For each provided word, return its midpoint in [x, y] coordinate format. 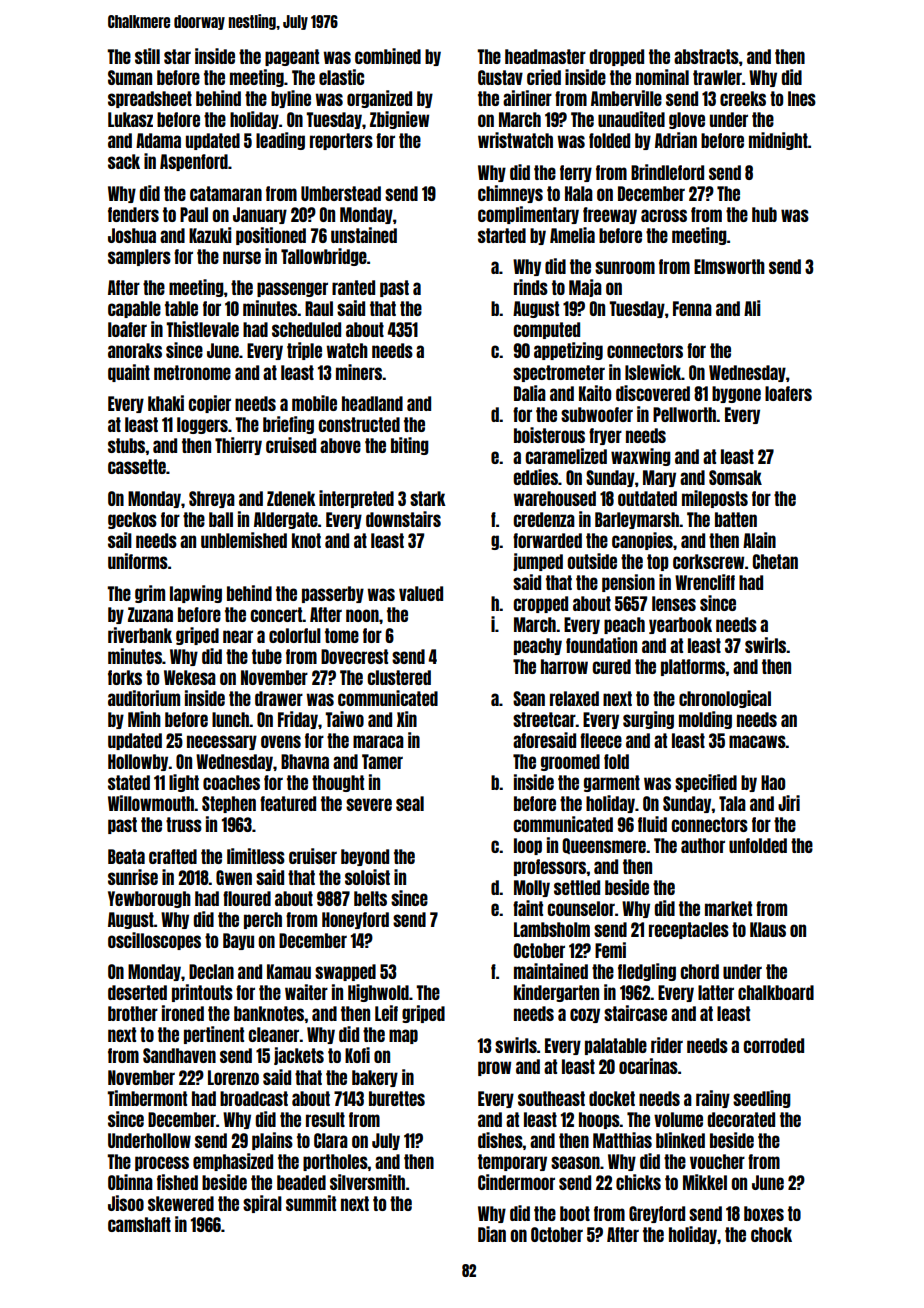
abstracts [706, 56]
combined [388, 56]
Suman [130, 77]
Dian [492, 1234]
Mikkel [705, 1182]
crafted [173, 856]
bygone [736, 394]
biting [410, 446]
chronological [725, 699]
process [162, 1163]
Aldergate [286, 520]
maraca [378, 741]
